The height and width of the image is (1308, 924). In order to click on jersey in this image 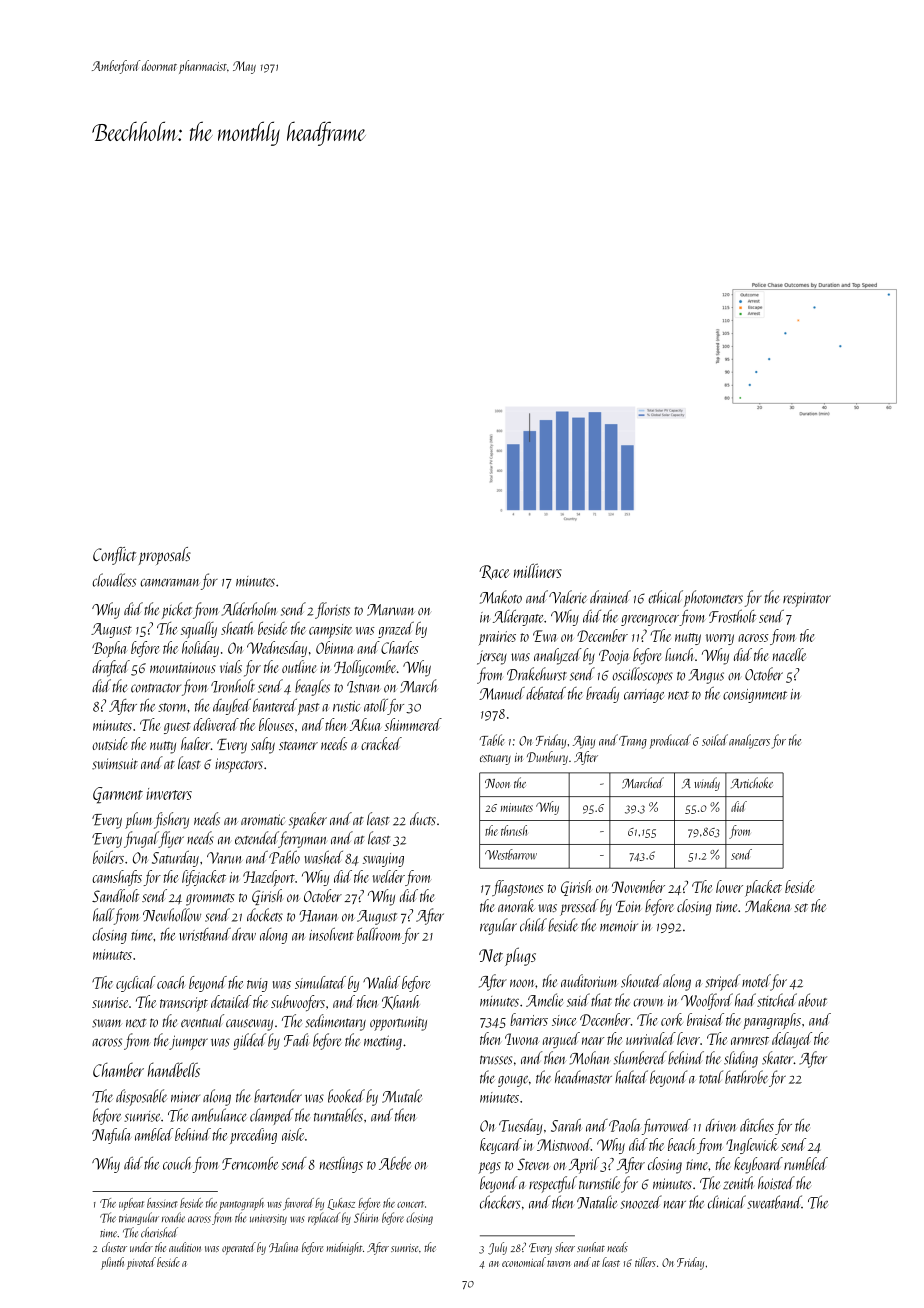, I will do `click(492, 657)`.
